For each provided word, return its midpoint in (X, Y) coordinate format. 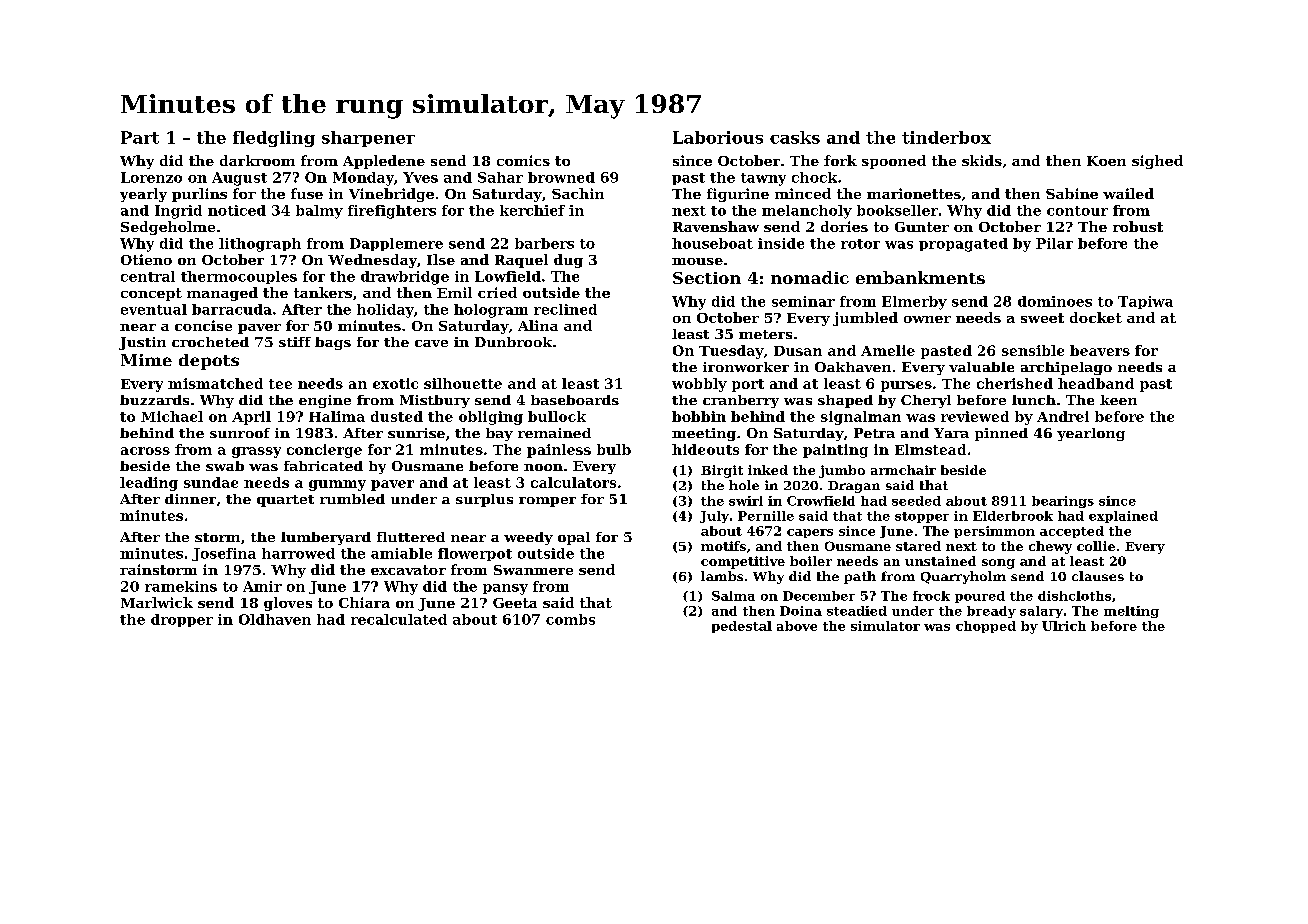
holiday (385, 311)
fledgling (274, 139)
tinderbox (946, 137)
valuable (981, 367)
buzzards (154, 400)
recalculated (399, 619)
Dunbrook (513, 342)
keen (1118, 400)
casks (795, 137)
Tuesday (731, 352)
